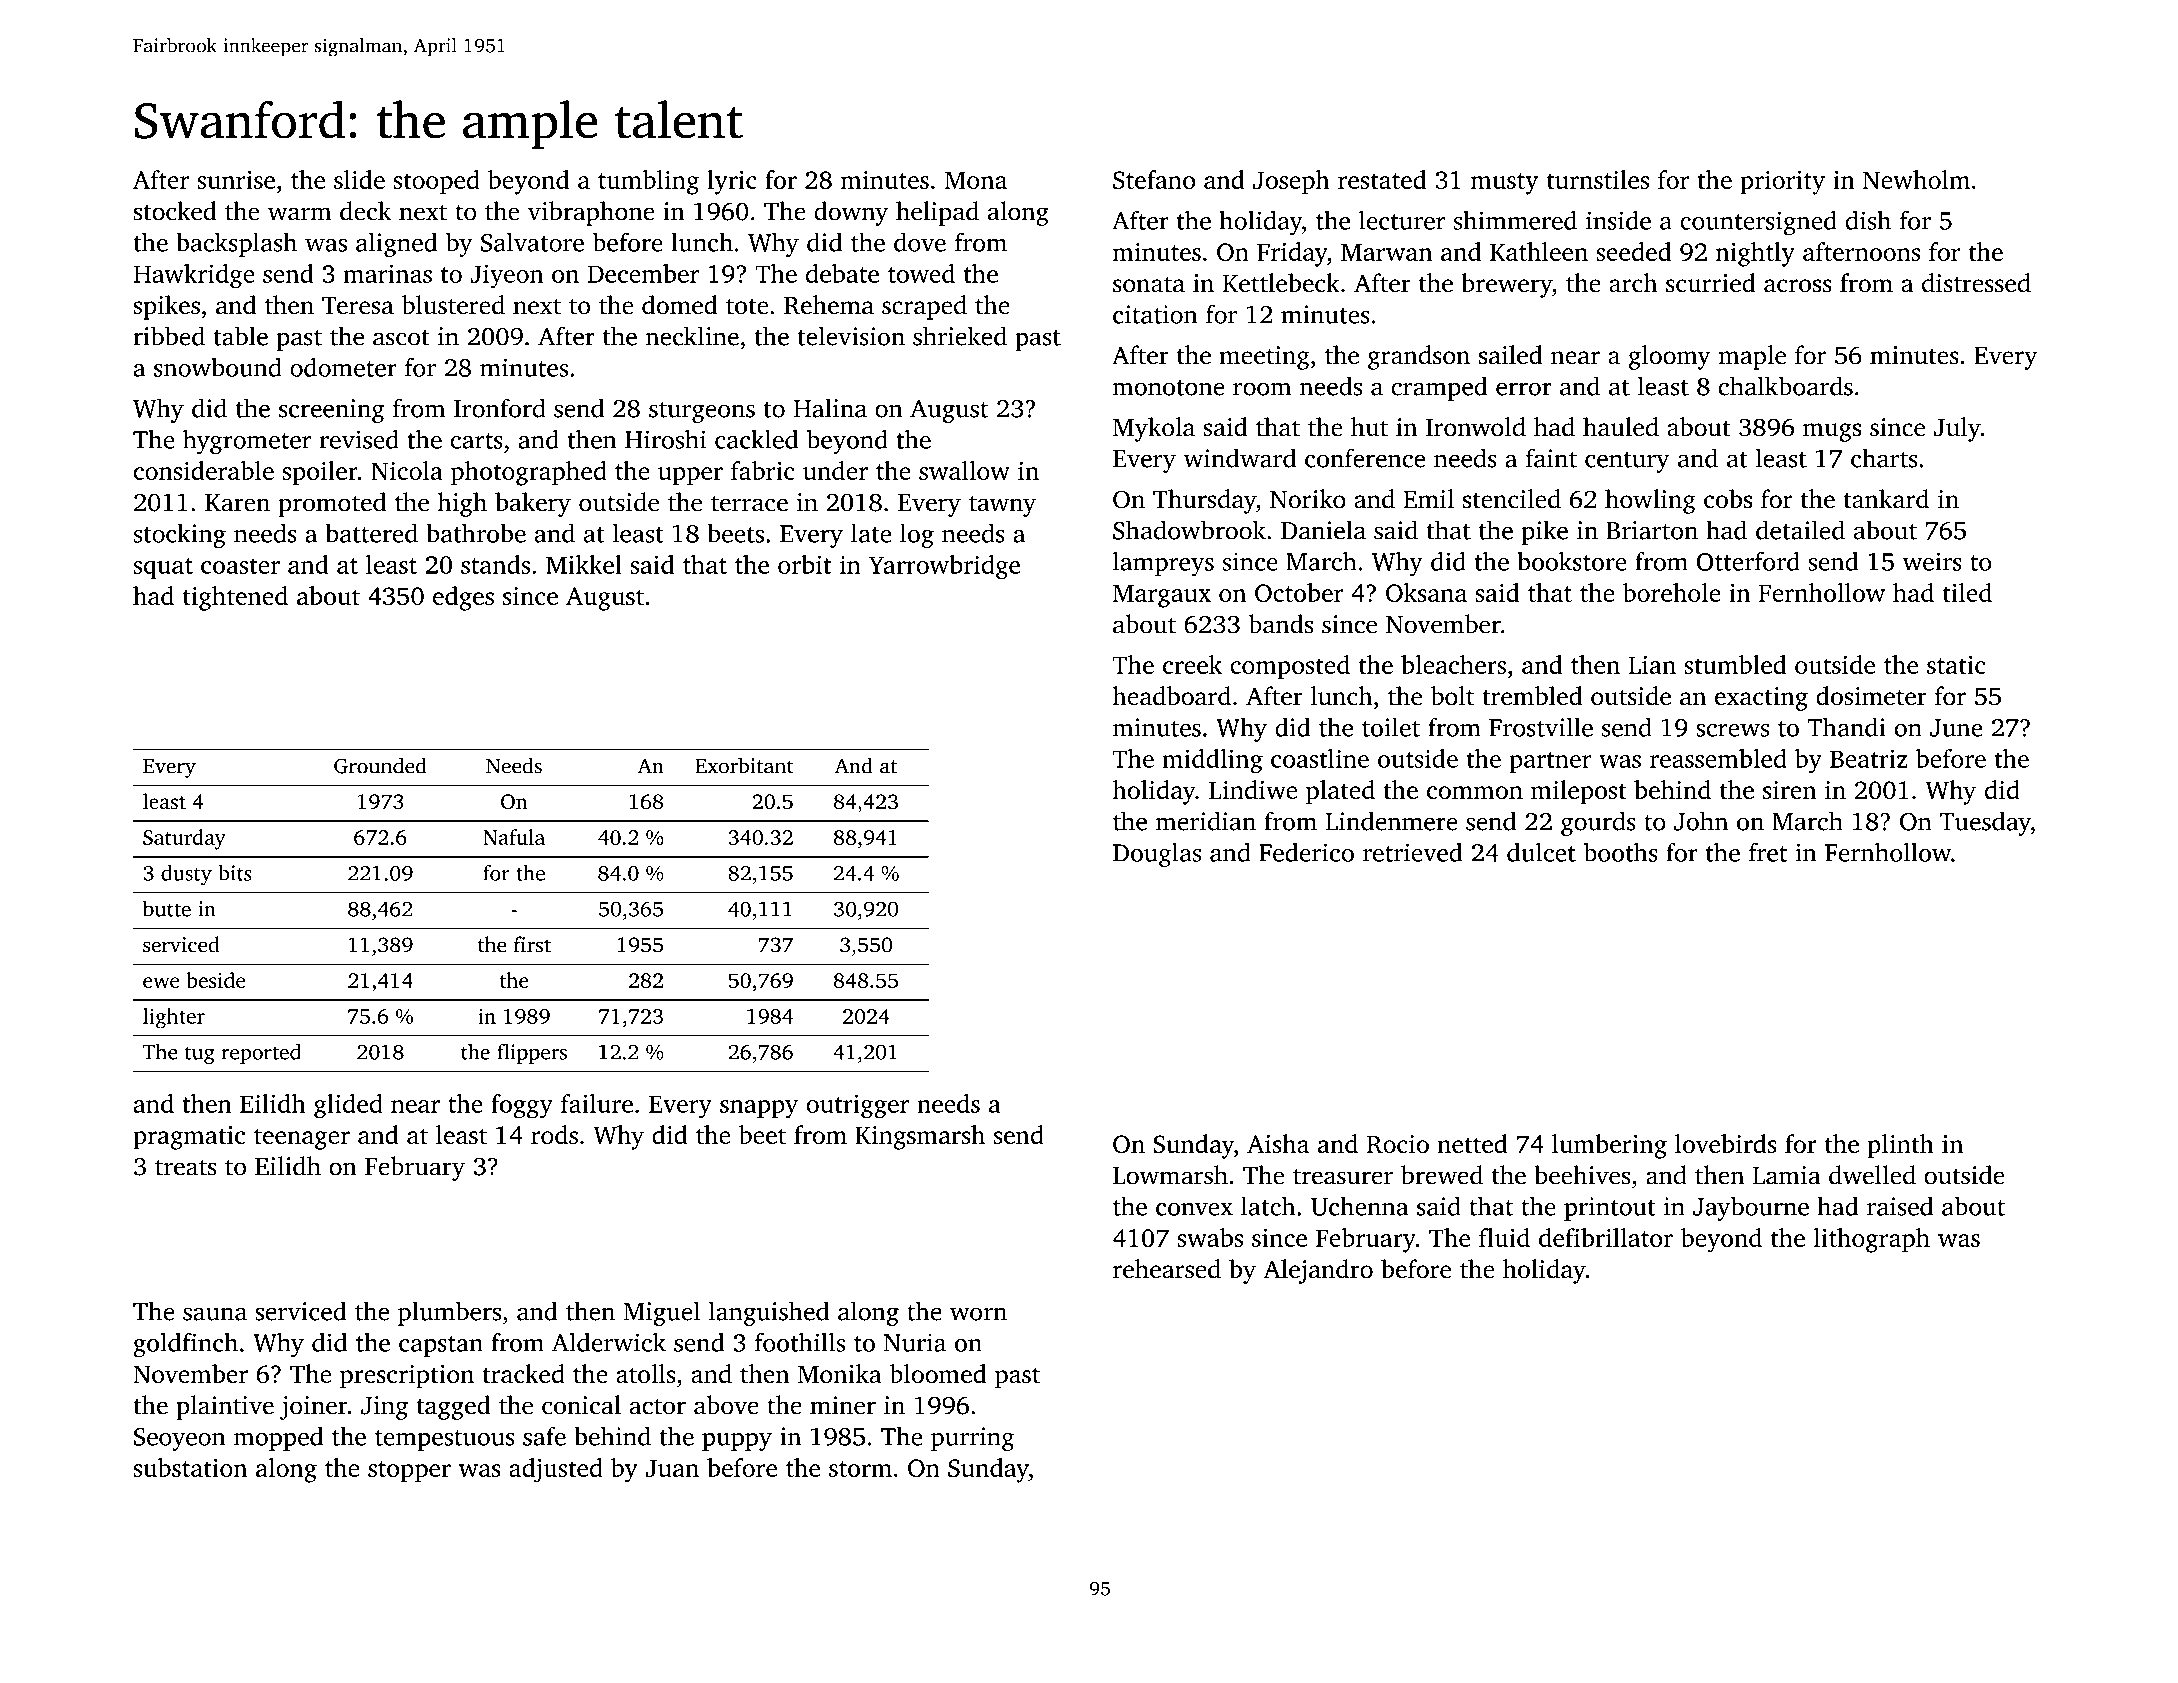 The width and height of the screenshot is (2178, 1683). Describe the element at coordinates (964, 470) in the screenshot. I see `swallow` at that location.
